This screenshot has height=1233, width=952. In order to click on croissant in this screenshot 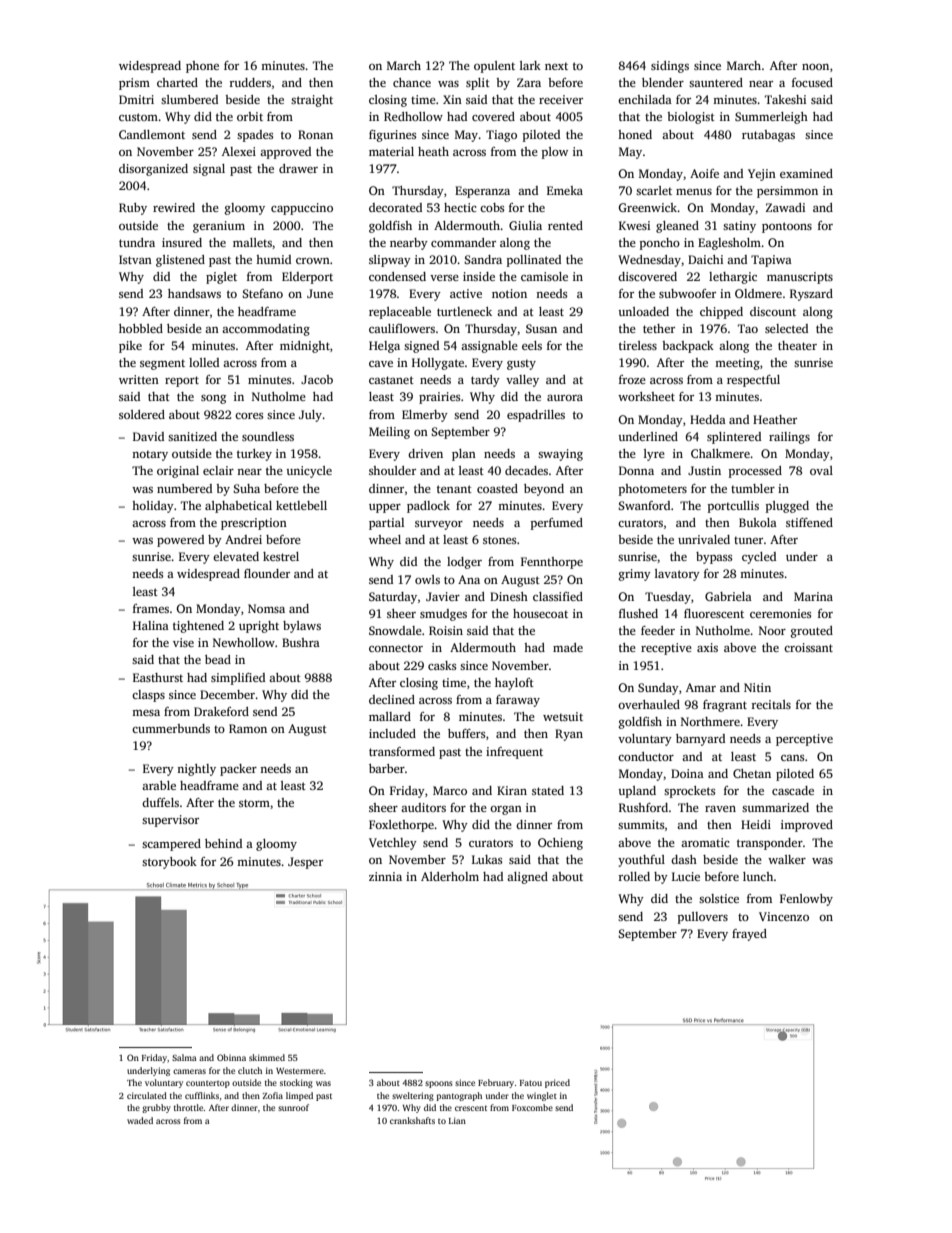, I will do `click(808, 647)`.
